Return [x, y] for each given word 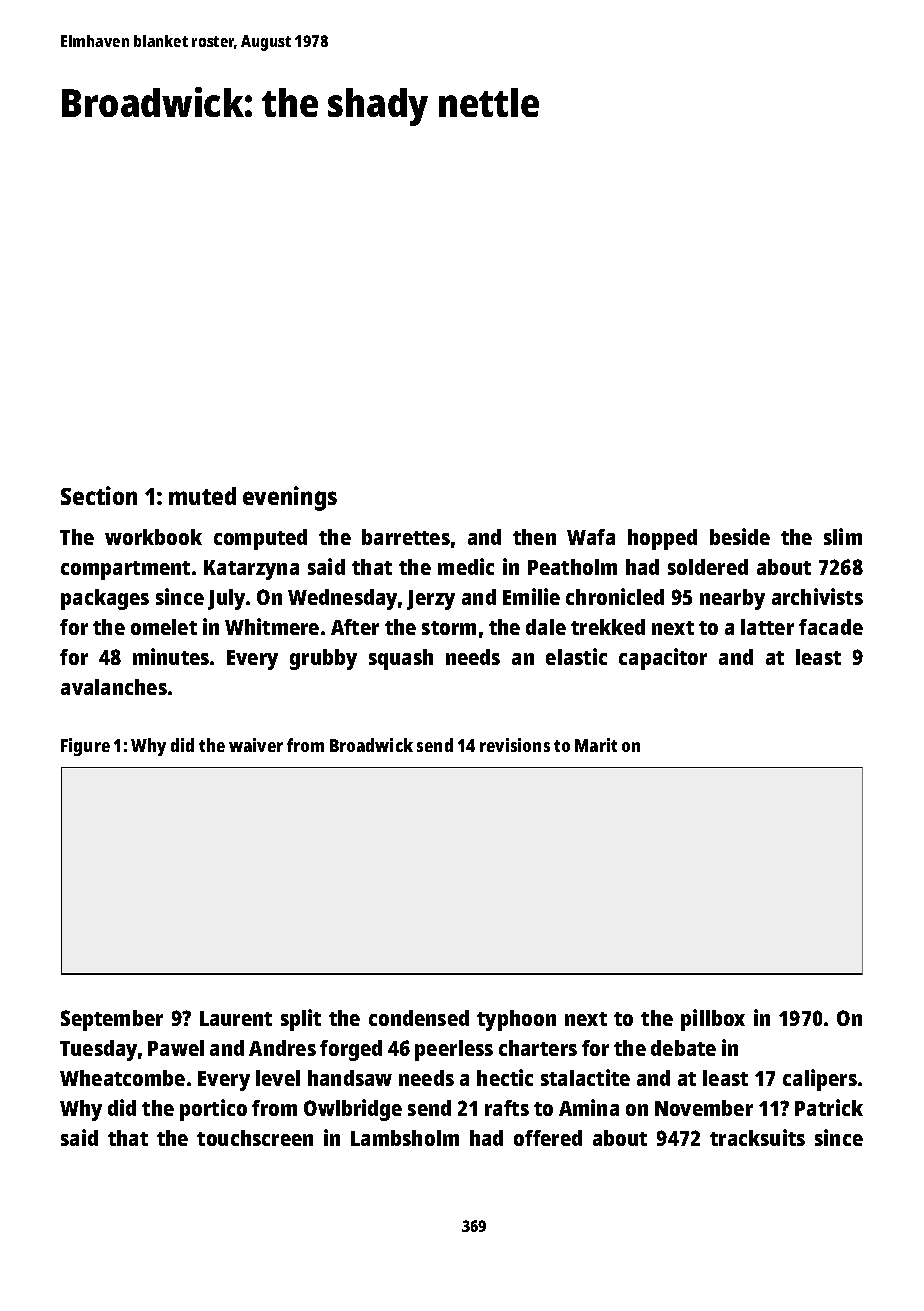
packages [105, 599]
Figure [85, 747]
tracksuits [757, 1137]
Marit [596, 745]
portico [213, 1110]
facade [831, 627]
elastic [576, 656]
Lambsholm [405, 1138]
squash [401, 659]
